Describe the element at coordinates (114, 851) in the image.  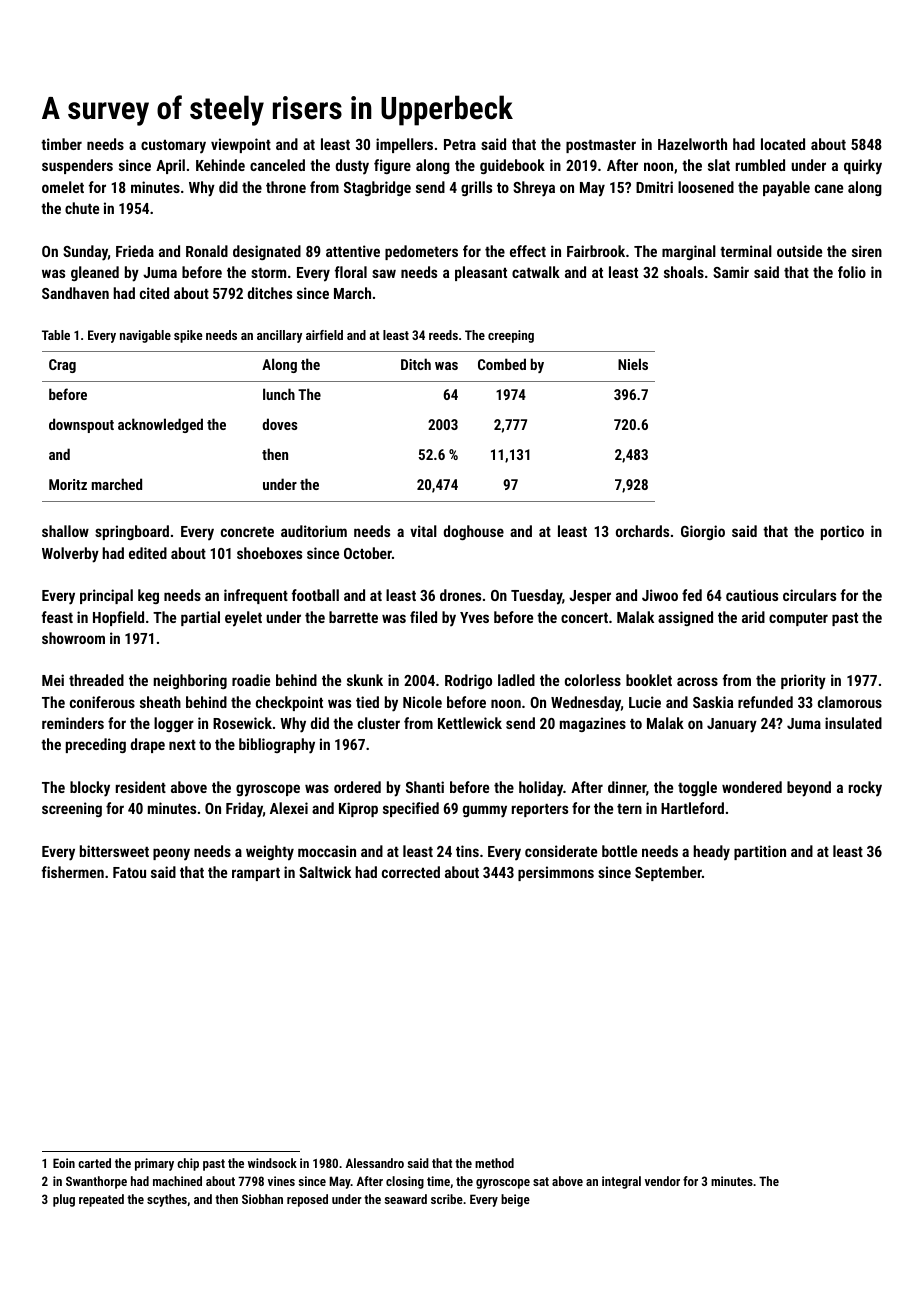
I see `bittersweet` at that location.
